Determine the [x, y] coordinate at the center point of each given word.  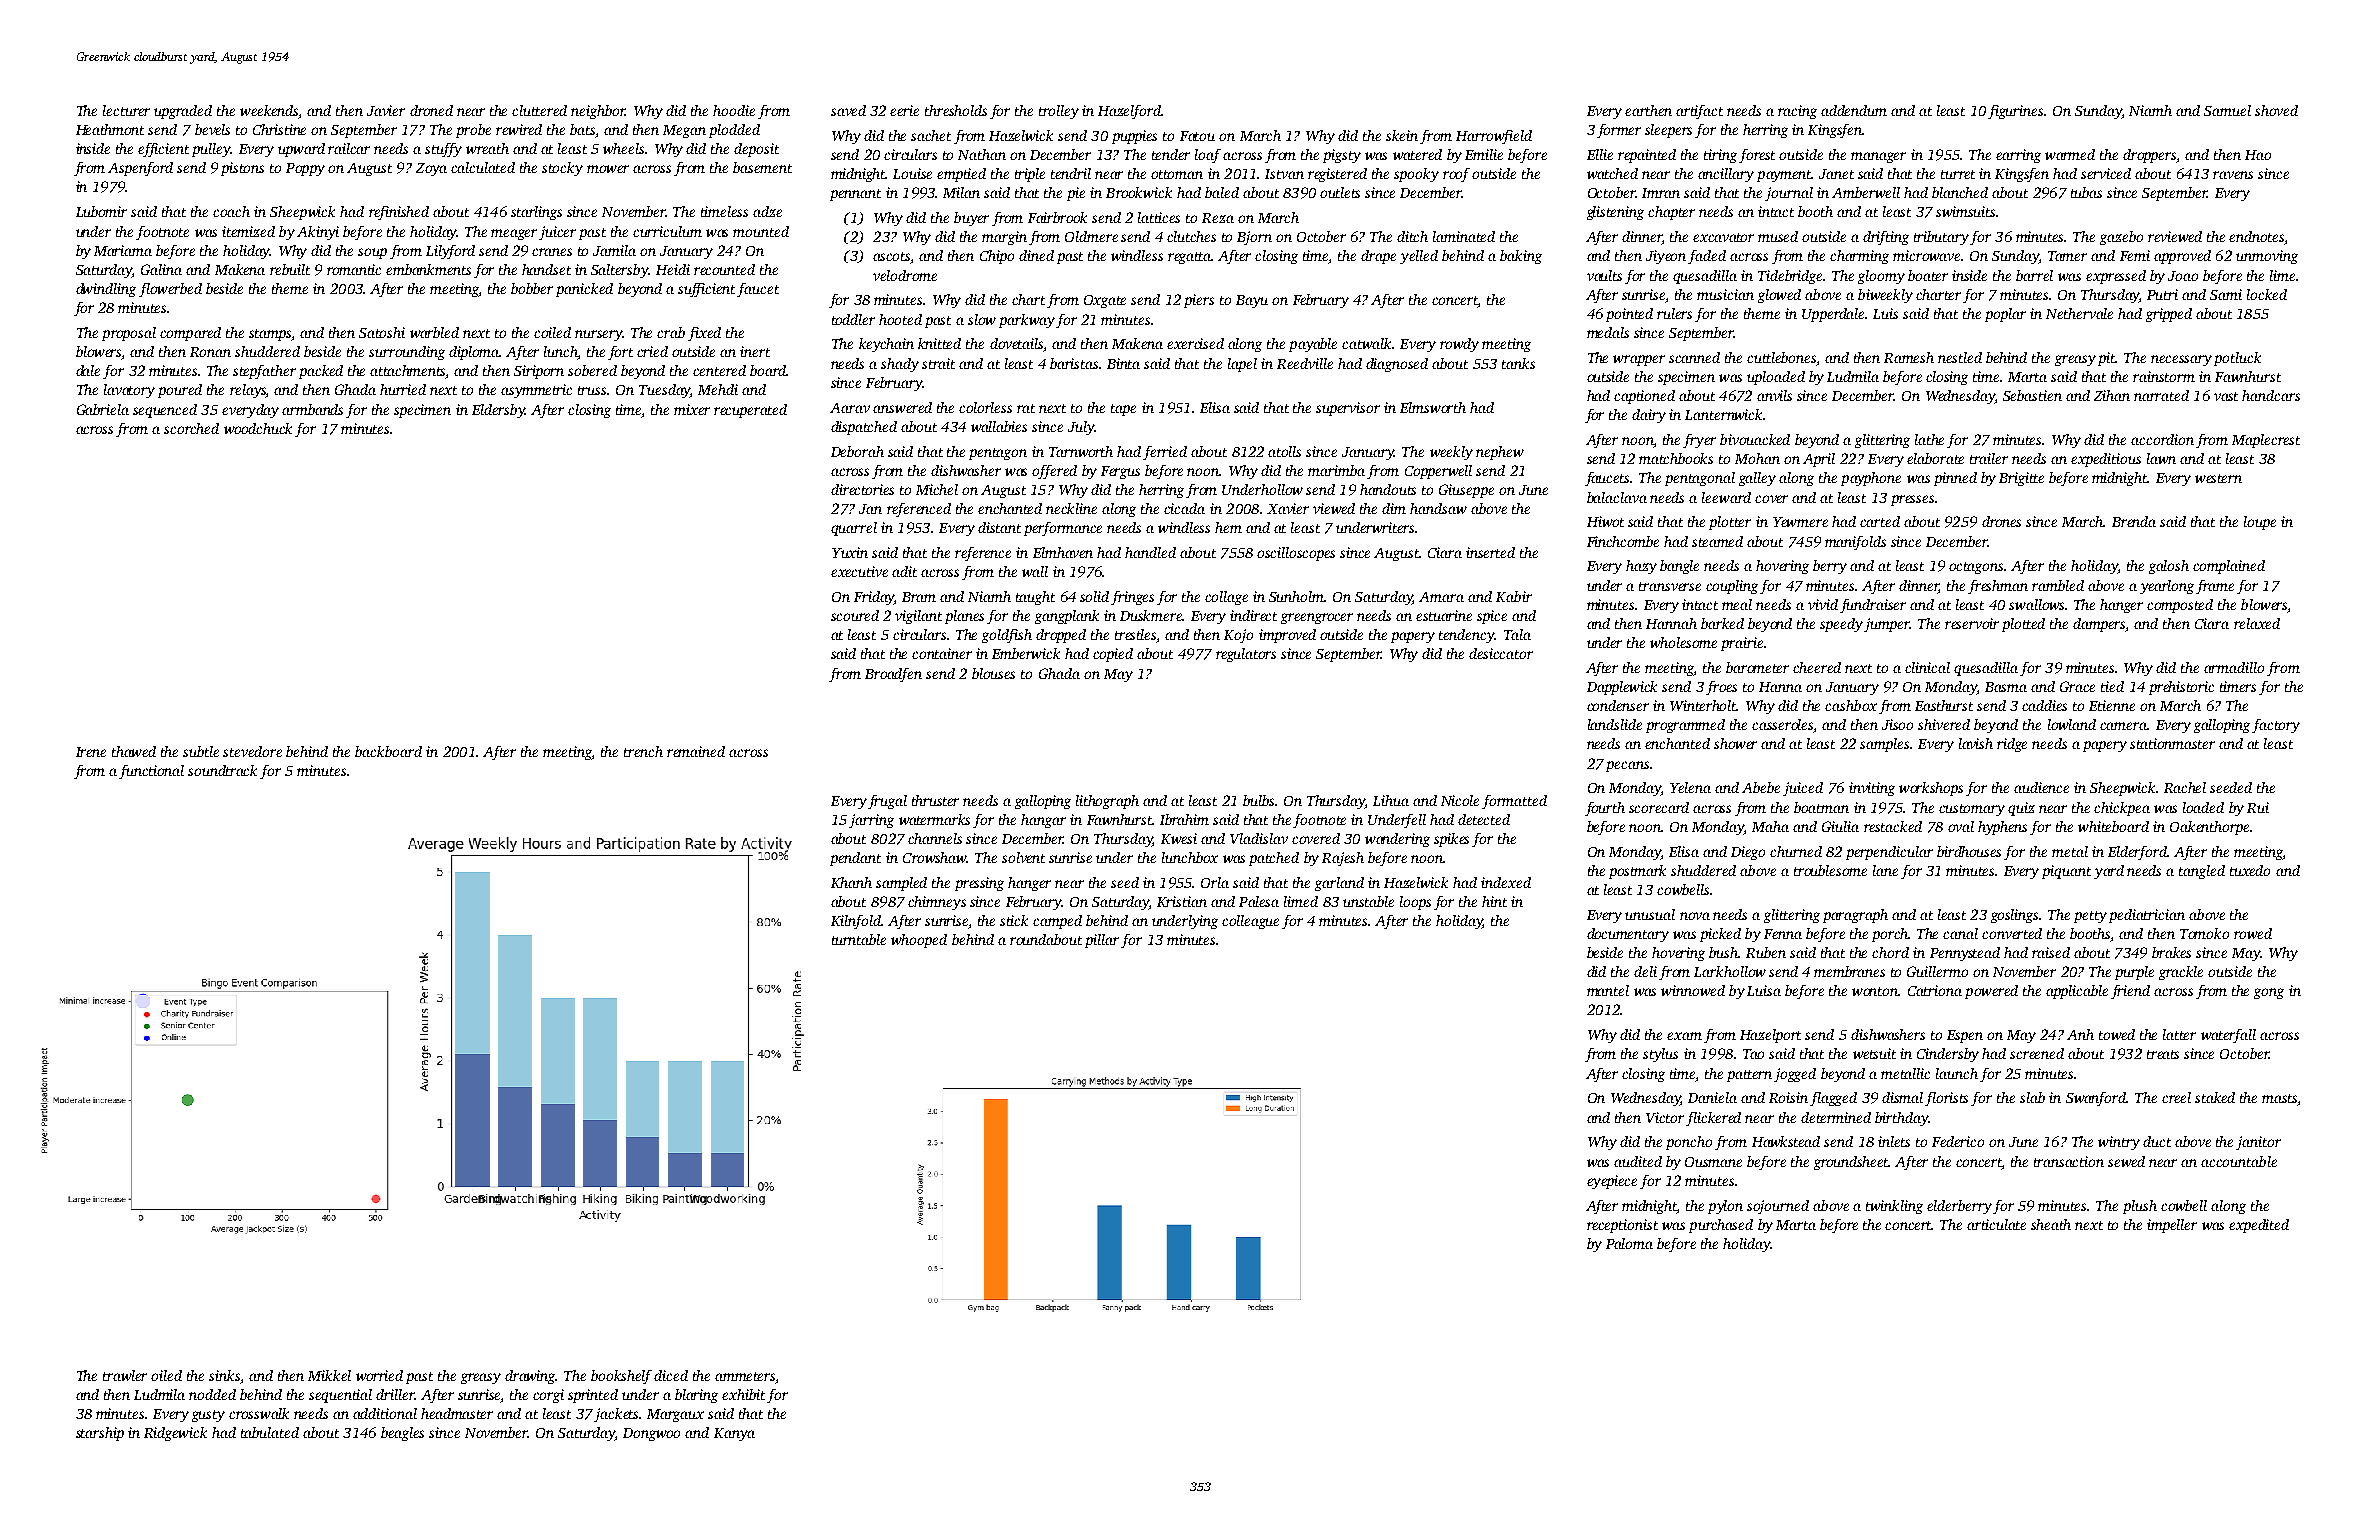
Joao [2183, 276]
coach [231, 211]
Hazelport [1770, 1036]
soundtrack [222, 770]
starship [100, 1434]
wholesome [1683, 642]
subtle [201, 751]
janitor [2258, 1143]
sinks [224, 1375]
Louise [912, 173]
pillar [1102, 941]
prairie [1742, 644]
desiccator [1501, 653]
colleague [1250, 922]
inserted [1490, 552]
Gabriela [103, 409]
